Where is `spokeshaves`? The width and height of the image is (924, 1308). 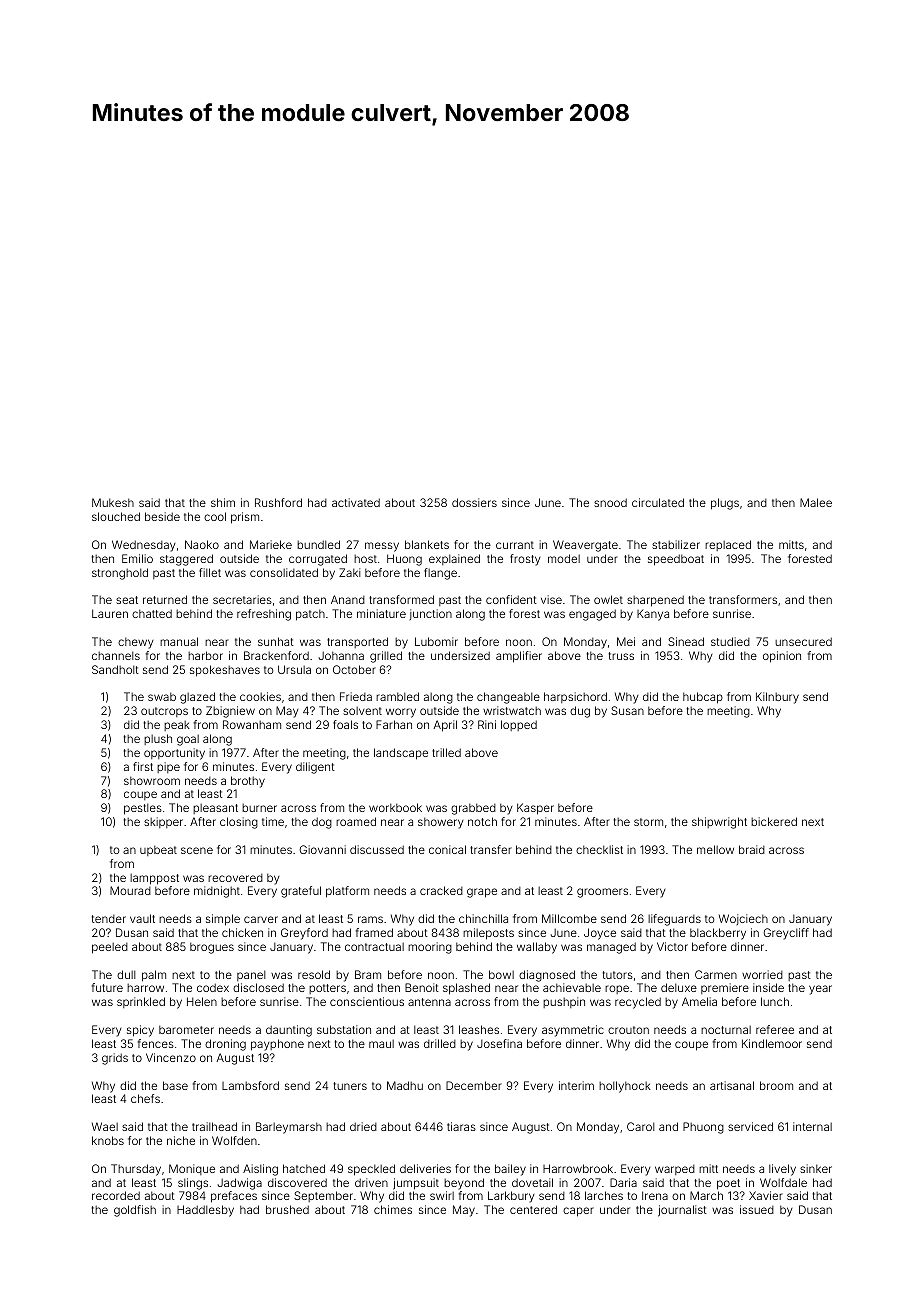
spokeshaves is located at coordinates (225, 671).
